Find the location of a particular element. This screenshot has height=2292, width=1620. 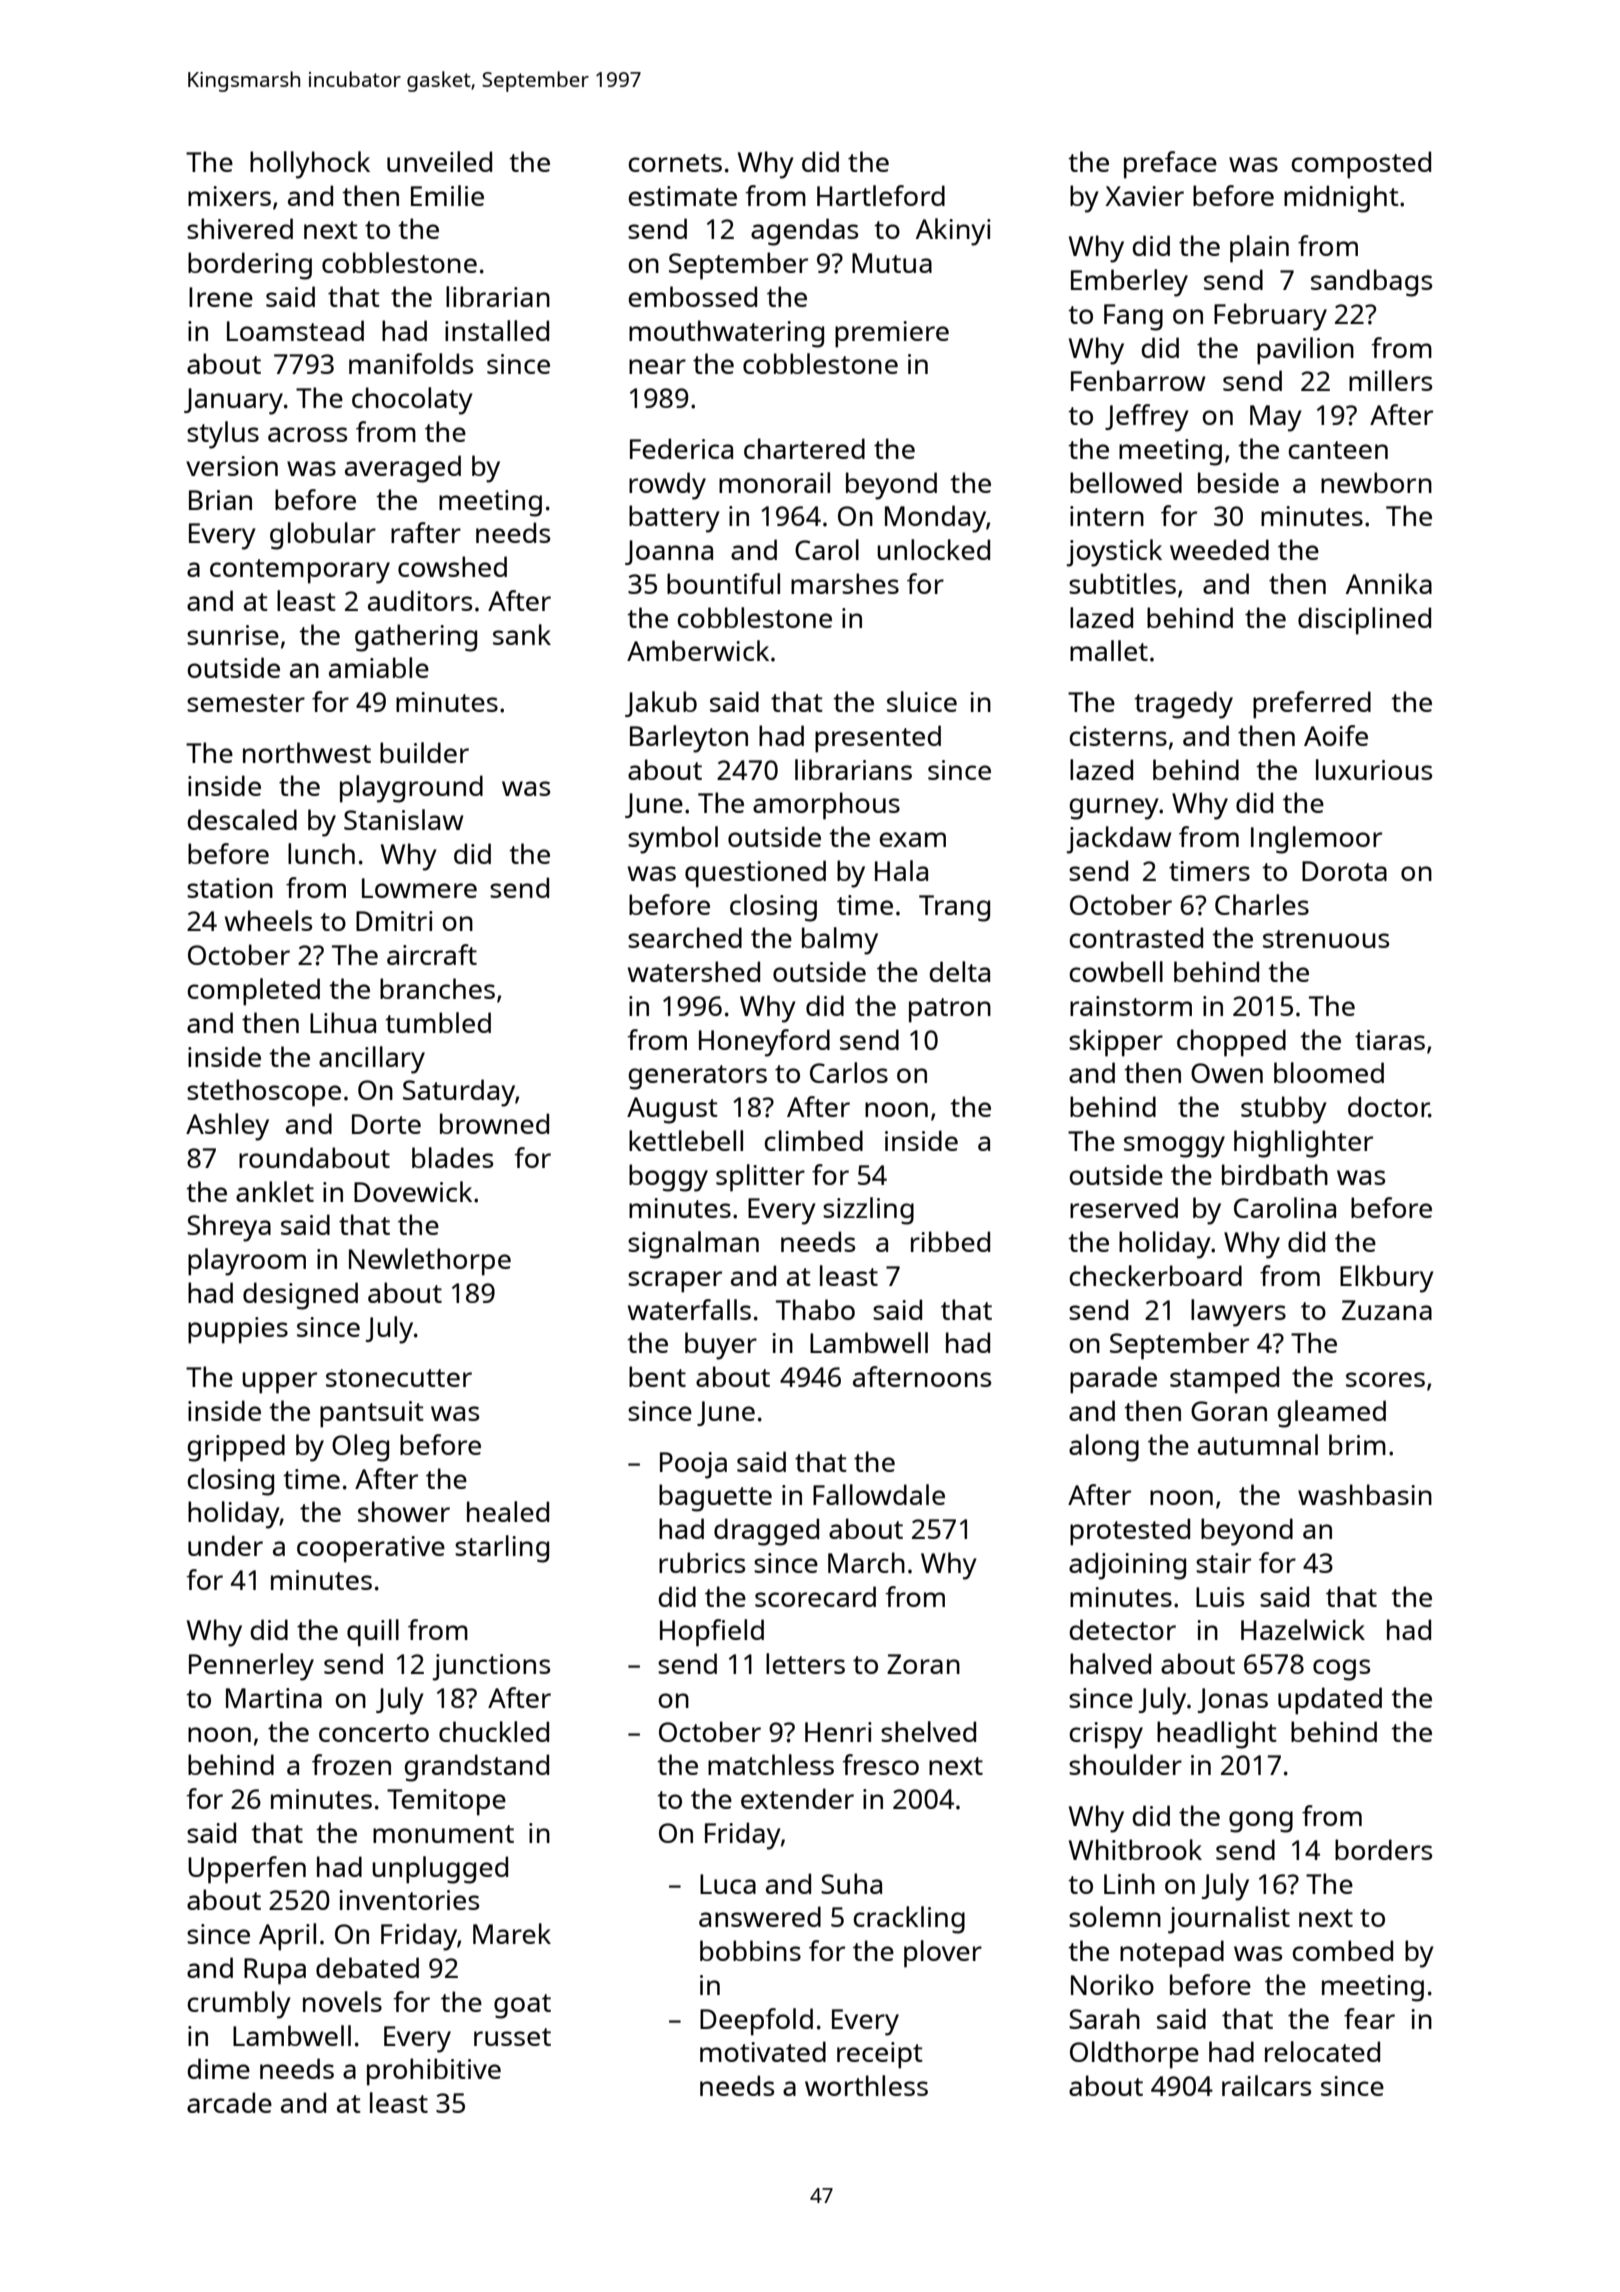

estimate is located at coordinates (683, 196).
